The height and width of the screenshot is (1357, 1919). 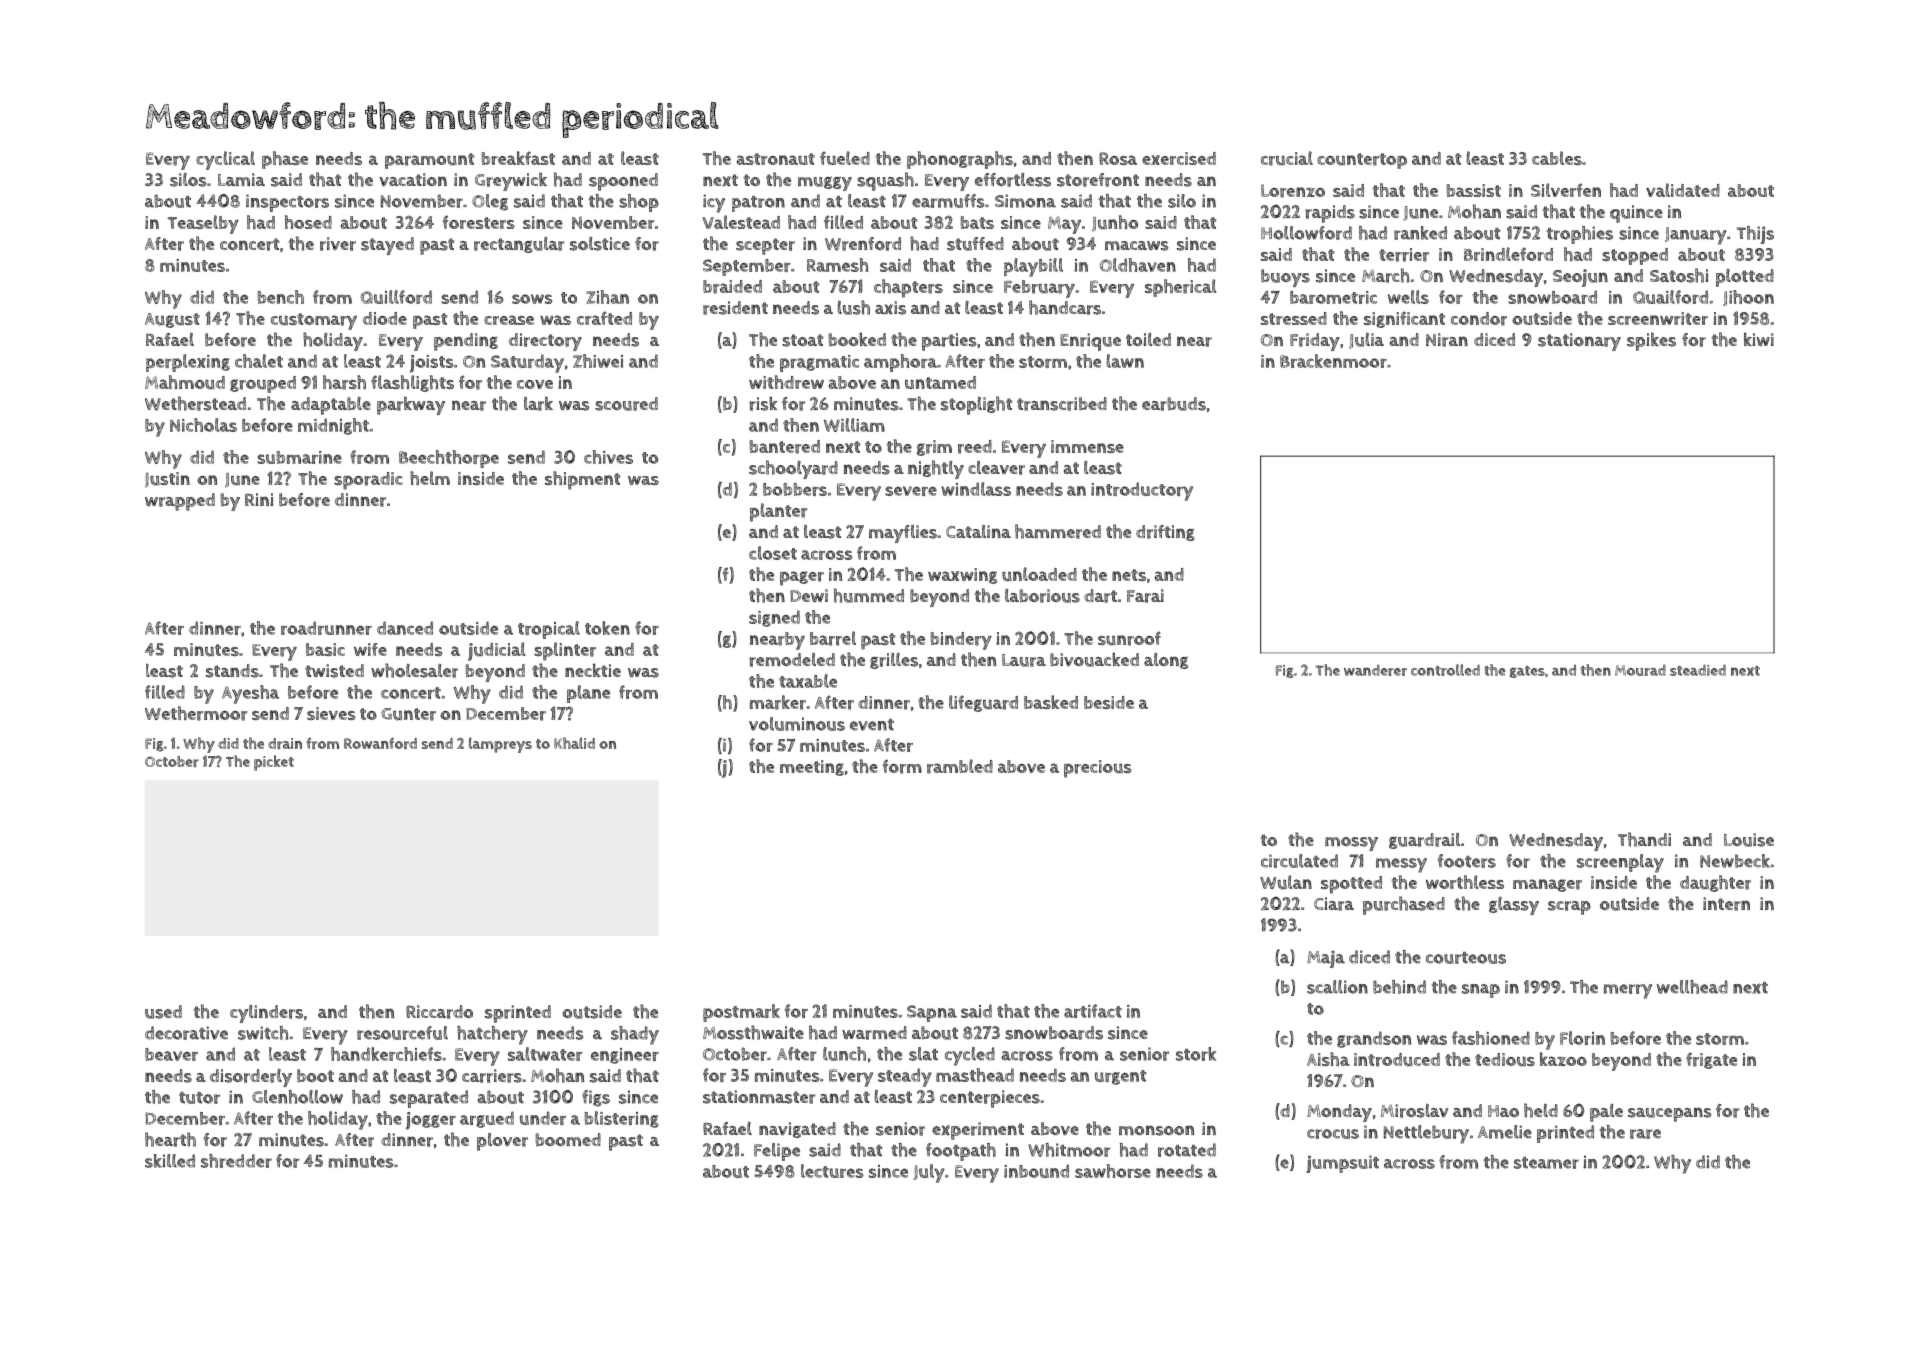 I want to click on Riccardo, so click(x=439, y=1012).
